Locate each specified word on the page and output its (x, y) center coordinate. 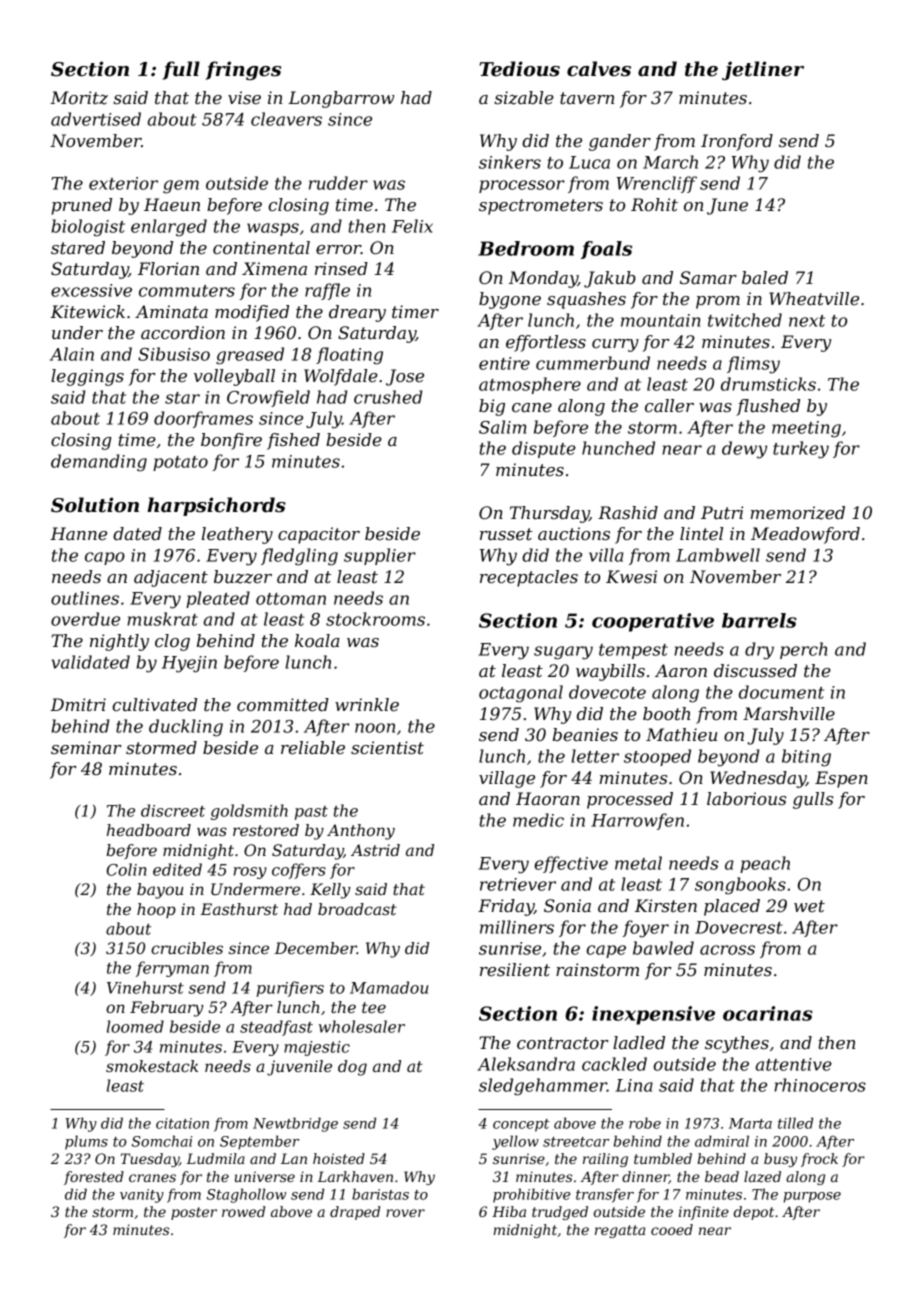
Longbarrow (341, 99)
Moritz (79, 98)
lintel (701, 533)
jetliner (763, 70)
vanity (142, 1196)
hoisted (339, 1158)
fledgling (299, 557)
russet (506, 534)
